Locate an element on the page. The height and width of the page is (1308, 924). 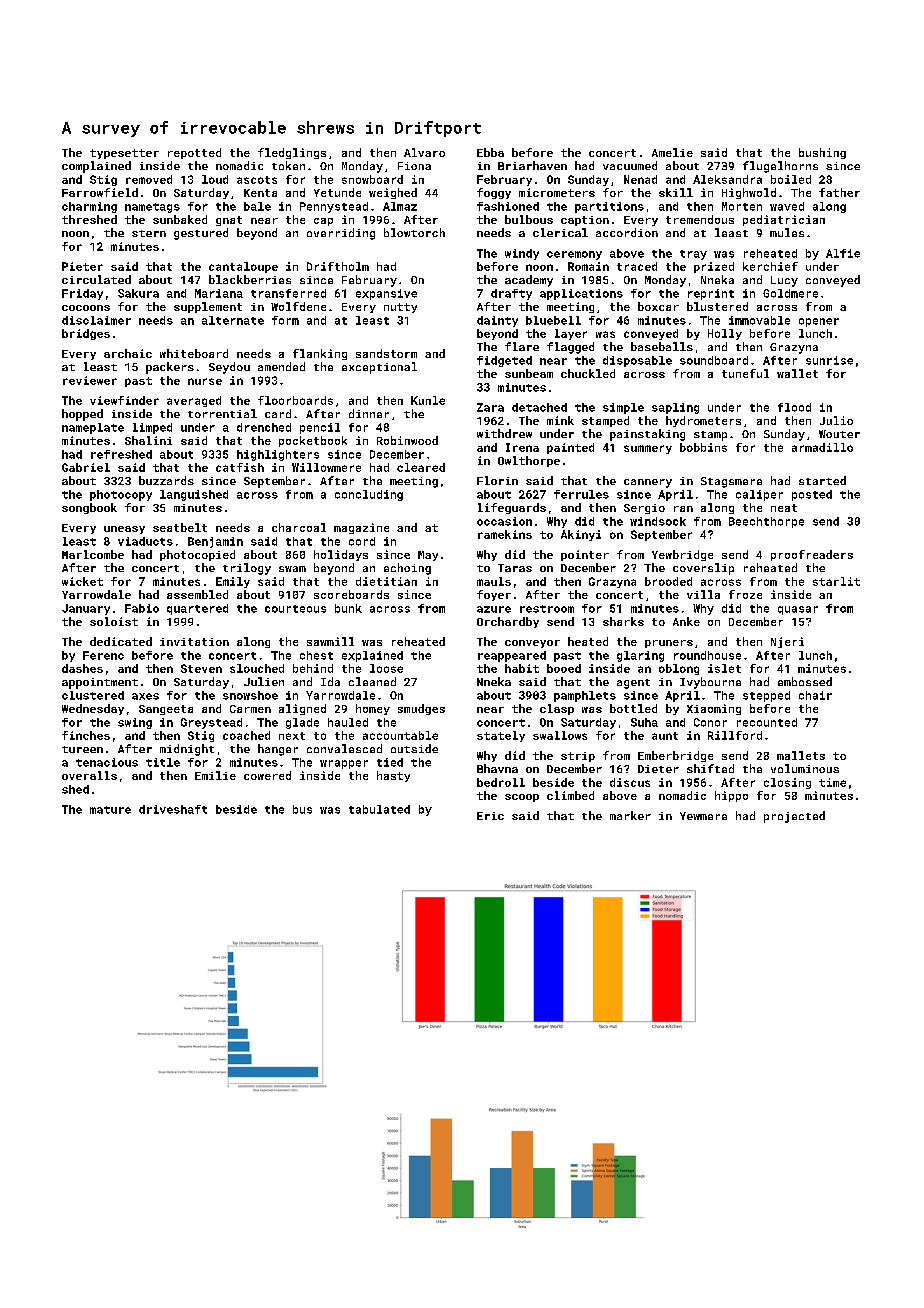
whiteboard is located at coordinates (194, 353).
